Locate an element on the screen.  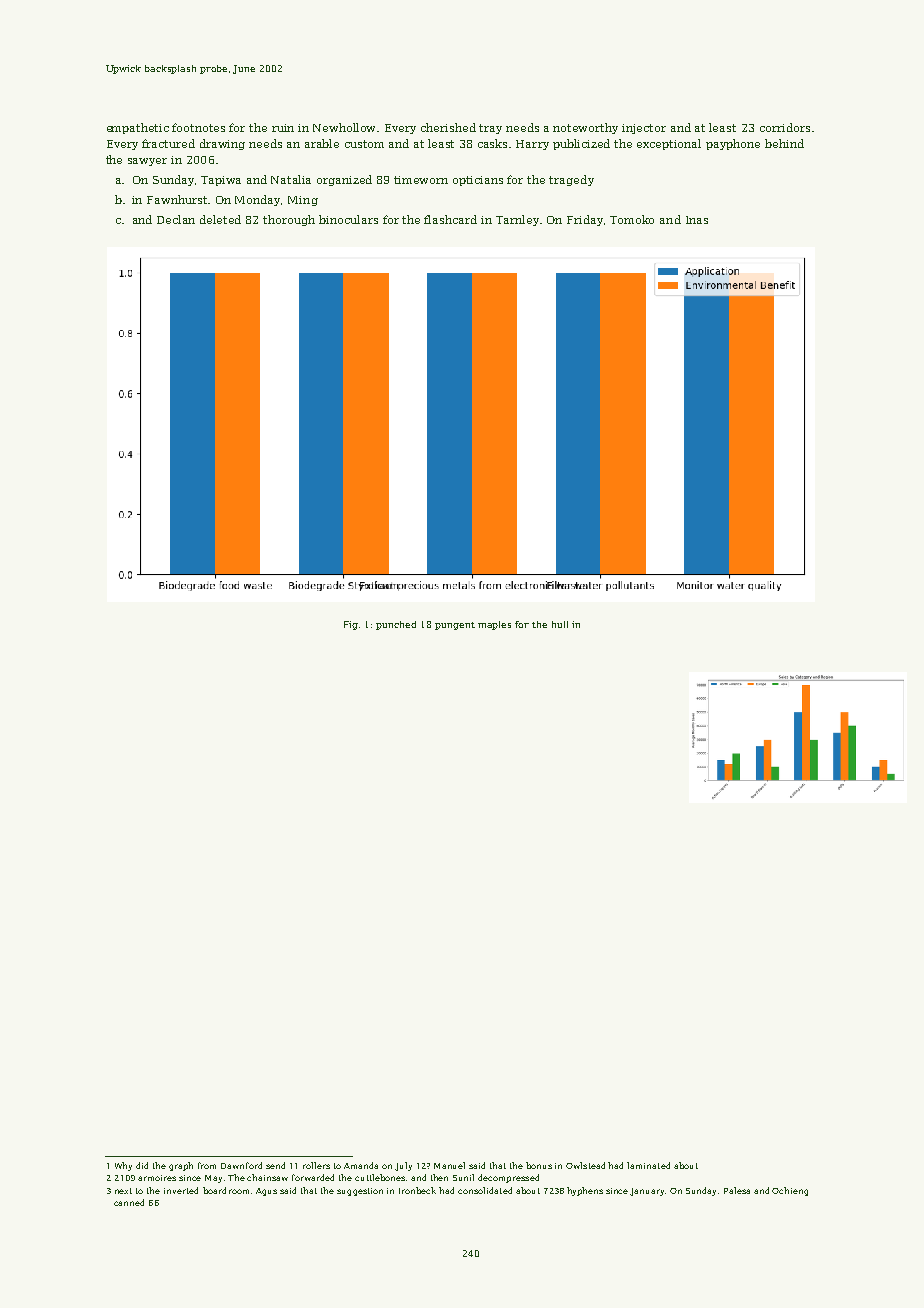
pungent is located at coordinates (455, 626).
